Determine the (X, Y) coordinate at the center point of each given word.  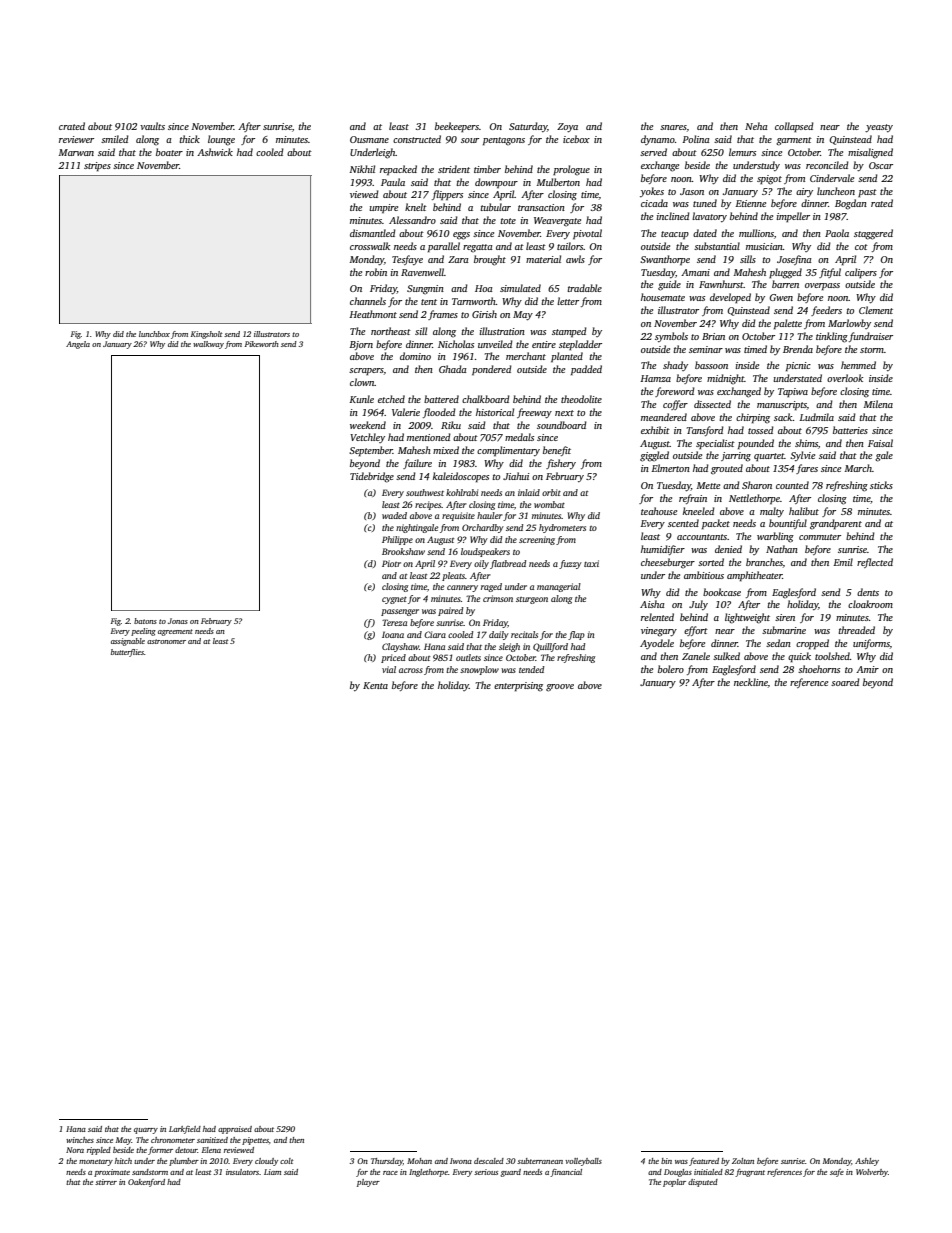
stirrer (106, 1182)
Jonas (178, 621)
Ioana (393, 634)
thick (189, 139)
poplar (674, 1183)
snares (673, 127)
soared (845, 682)
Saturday (528, 127)
